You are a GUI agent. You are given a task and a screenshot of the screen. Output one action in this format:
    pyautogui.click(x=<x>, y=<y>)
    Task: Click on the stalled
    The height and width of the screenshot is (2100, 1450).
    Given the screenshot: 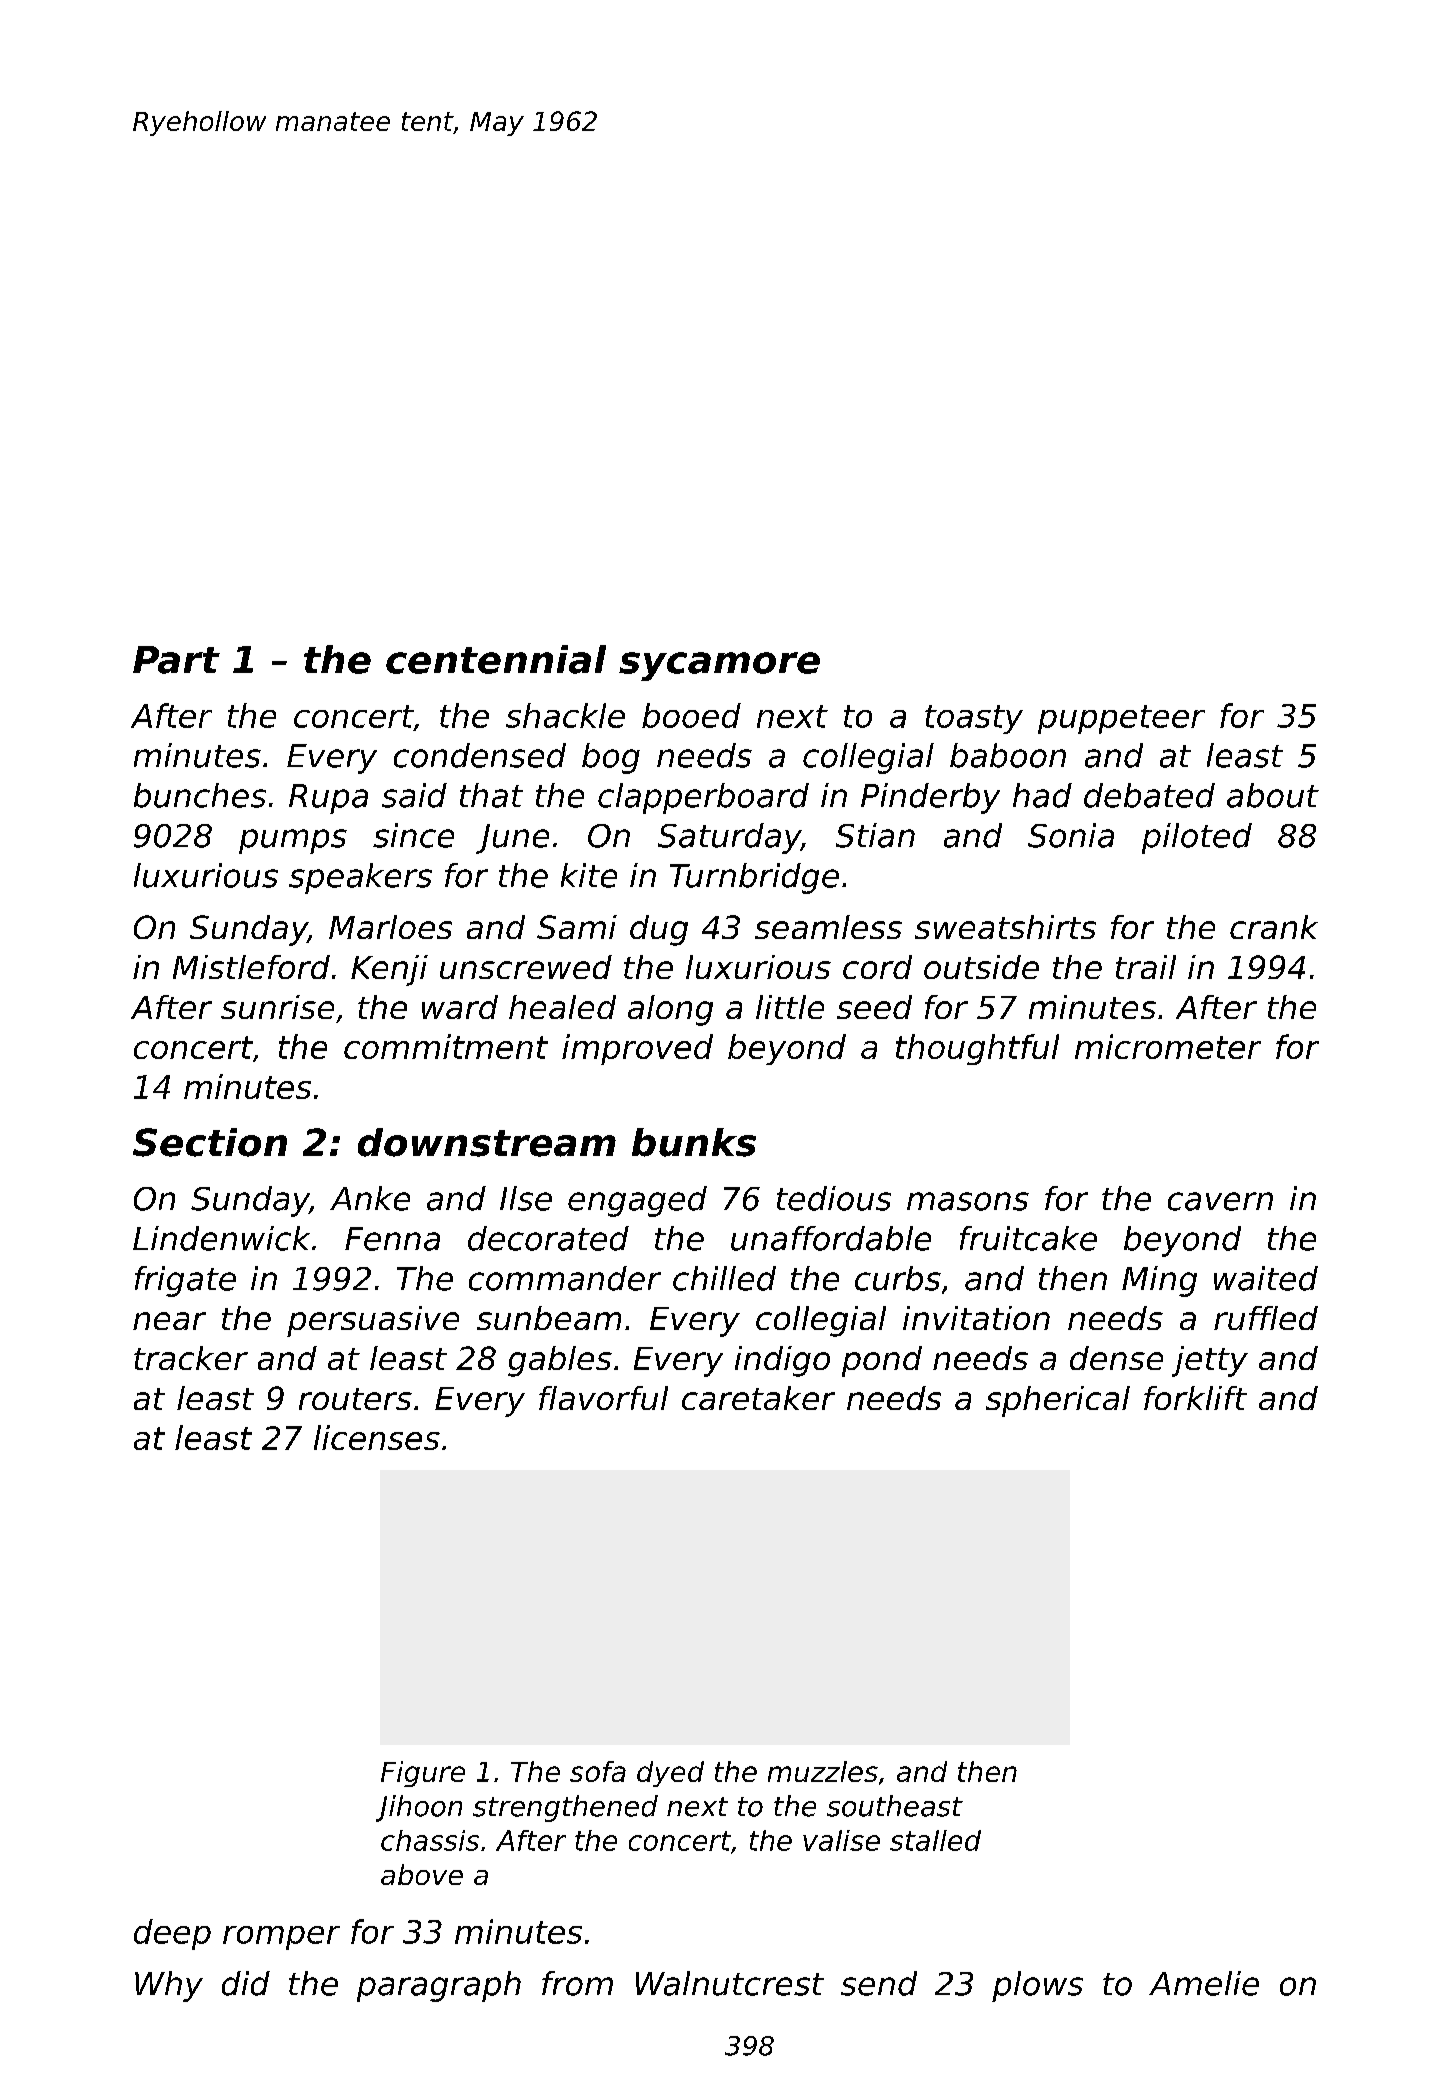 What is the action you would take?
    pyautogui.click(x=935, y=1840)
